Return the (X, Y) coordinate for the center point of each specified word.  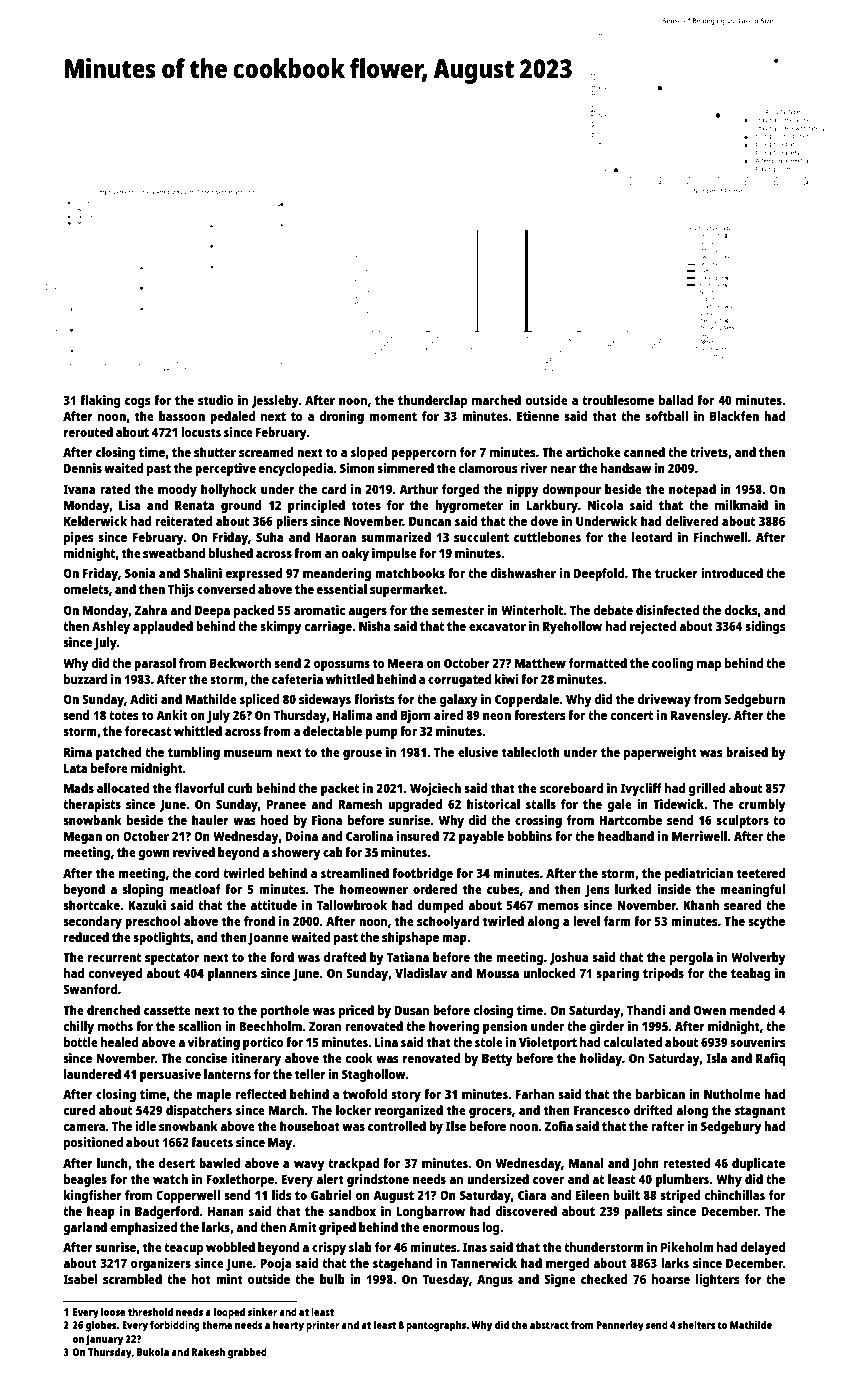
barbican (660, 1094)
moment (393, 416)
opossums (342, 666)
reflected (260, 1094)
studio (216, 400)
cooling (672, 664)
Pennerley (620, 1326)
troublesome (618, 400)
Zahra (151, 610)
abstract (549, 1325)
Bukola (153, 1352)
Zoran (325, 1026)
